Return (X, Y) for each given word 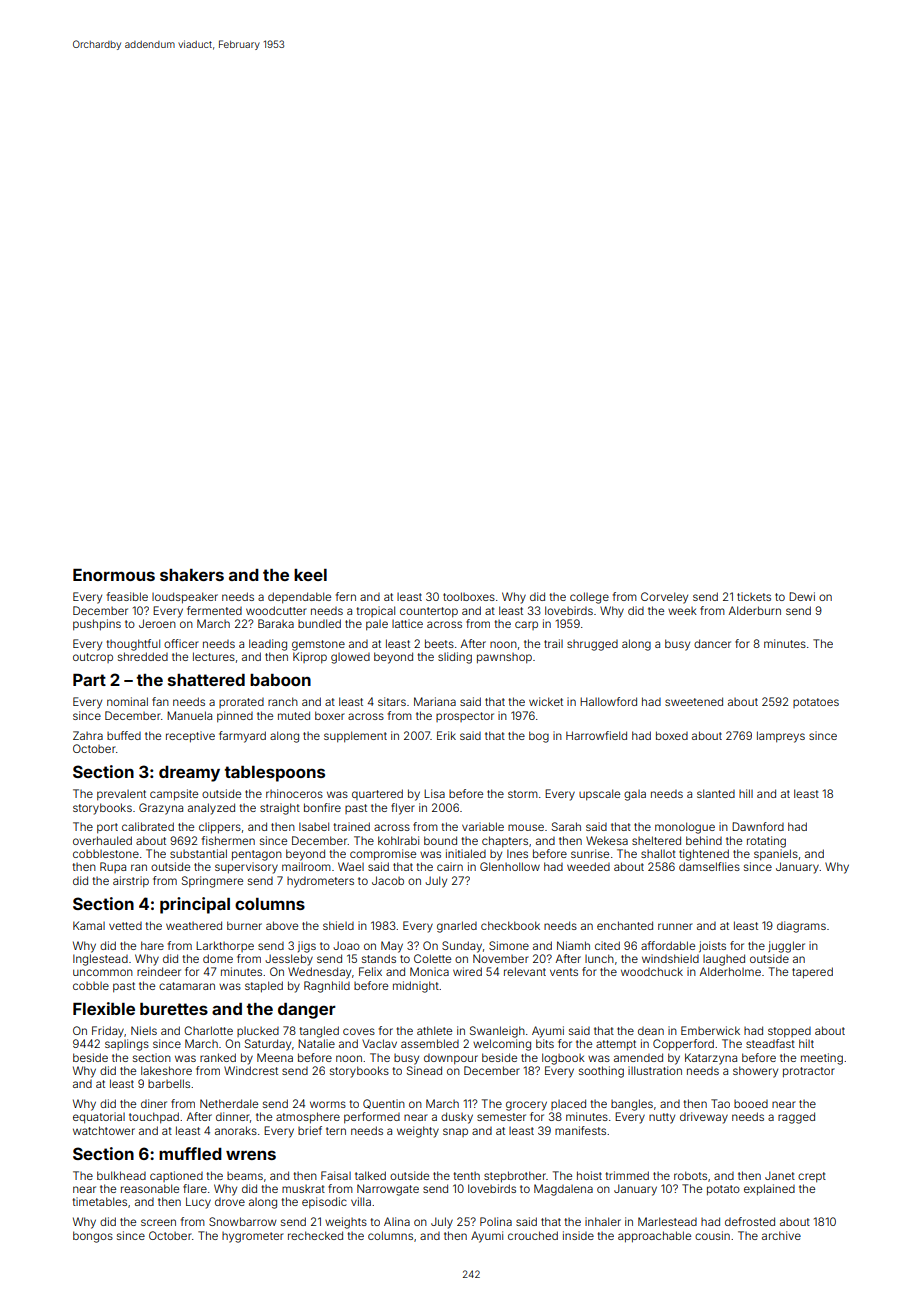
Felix (370, 971)
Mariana (435, 701)
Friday (108, 1032)
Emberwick (710, 1030)
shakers (192, 575)
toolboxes (469, 596)
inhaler (603, 1221)
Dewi (802, 596)
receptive (190, 737)
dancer (712, 643)
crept (812, 1177)
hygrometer (253, 1237)
